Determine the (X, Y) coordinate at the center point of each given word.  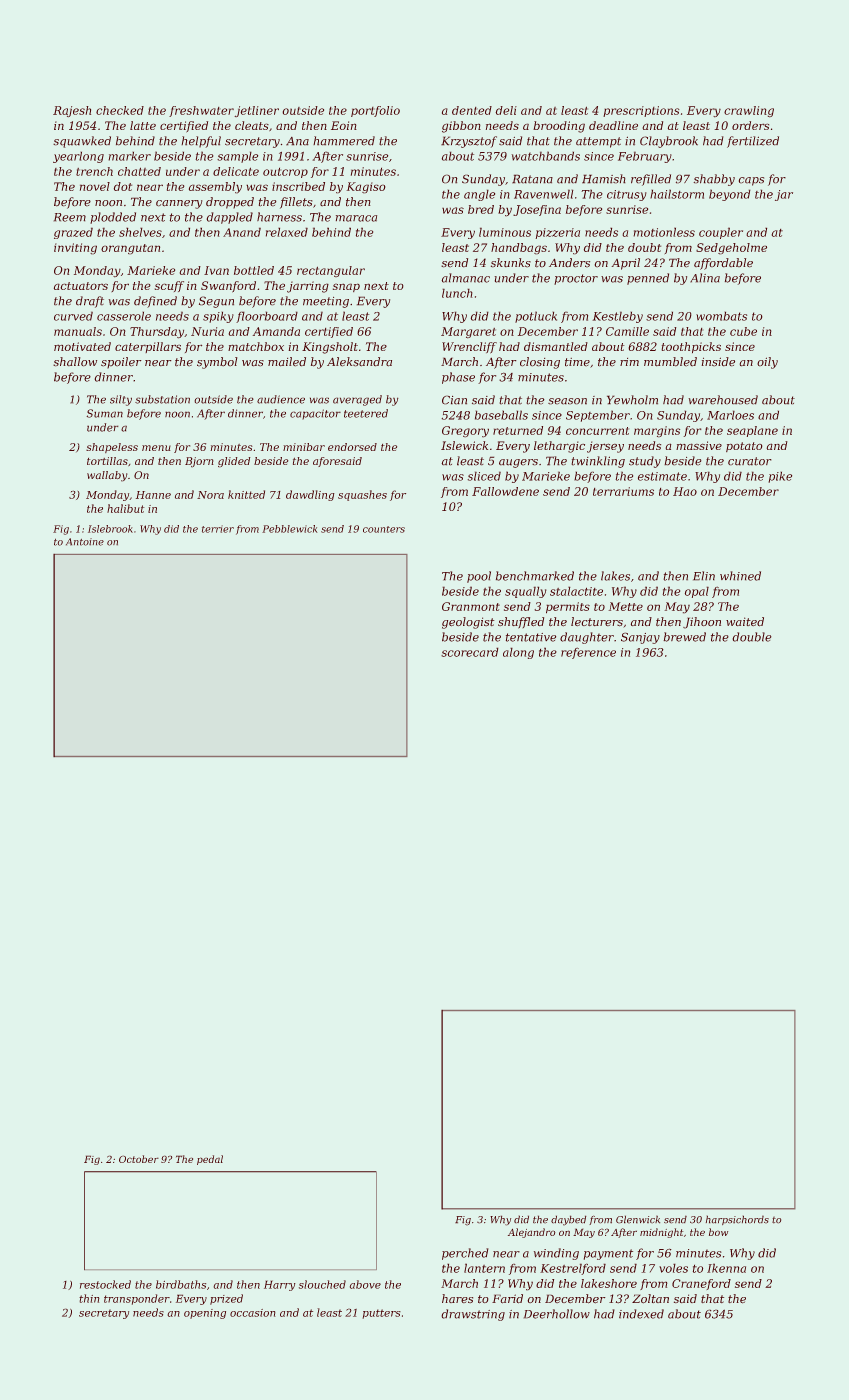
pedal (210, 1160)
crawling (749, 111)
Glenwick (638, 1219)
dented (472, 110)
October (139, 1159)
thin (89, 1298)
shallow (75, 361)
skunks (511, 262)
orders (750, 125)
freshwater (201, 111)
